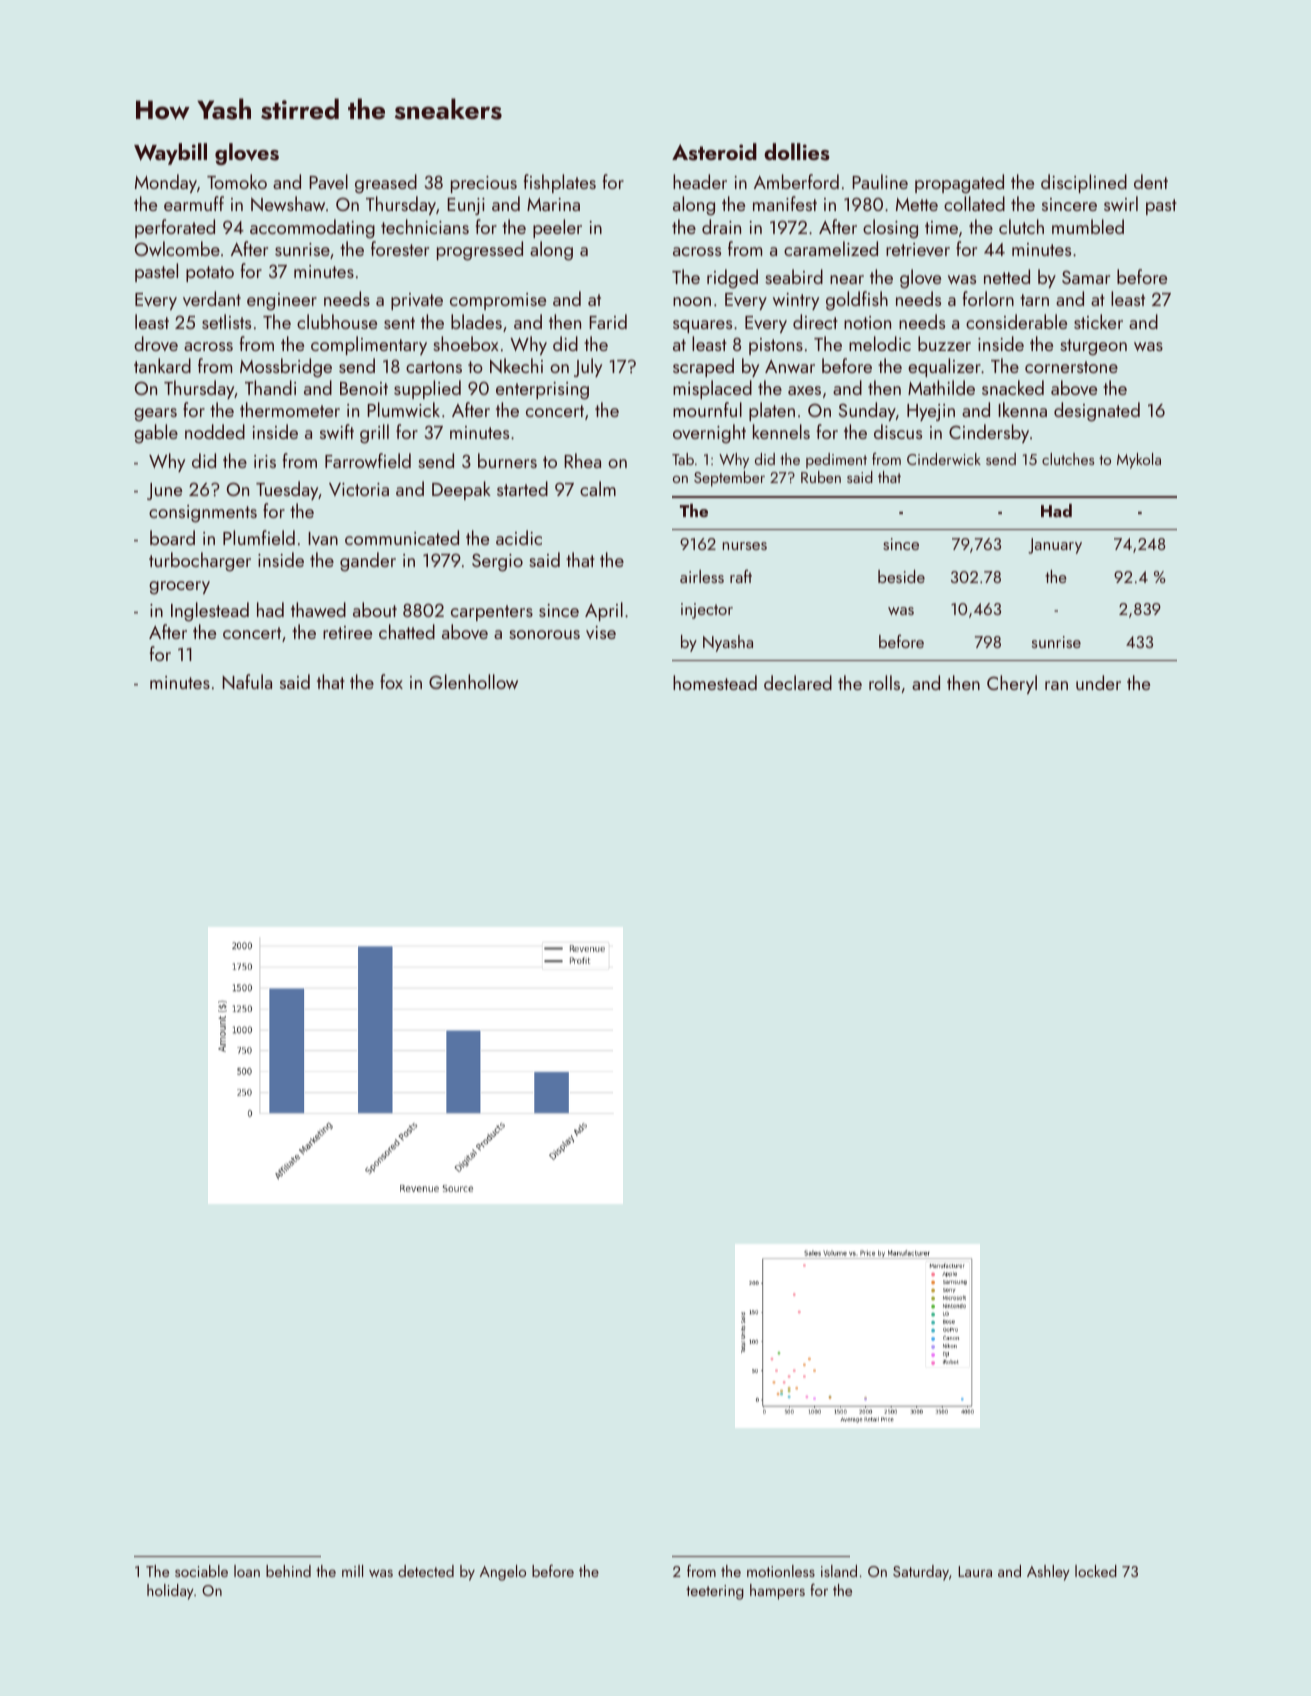 The width and height of the image is (1311, 1696). What do you see at coordinates (1012, 684) in the image?
I see `Cheryl` at bounding box center [1012, 684].
